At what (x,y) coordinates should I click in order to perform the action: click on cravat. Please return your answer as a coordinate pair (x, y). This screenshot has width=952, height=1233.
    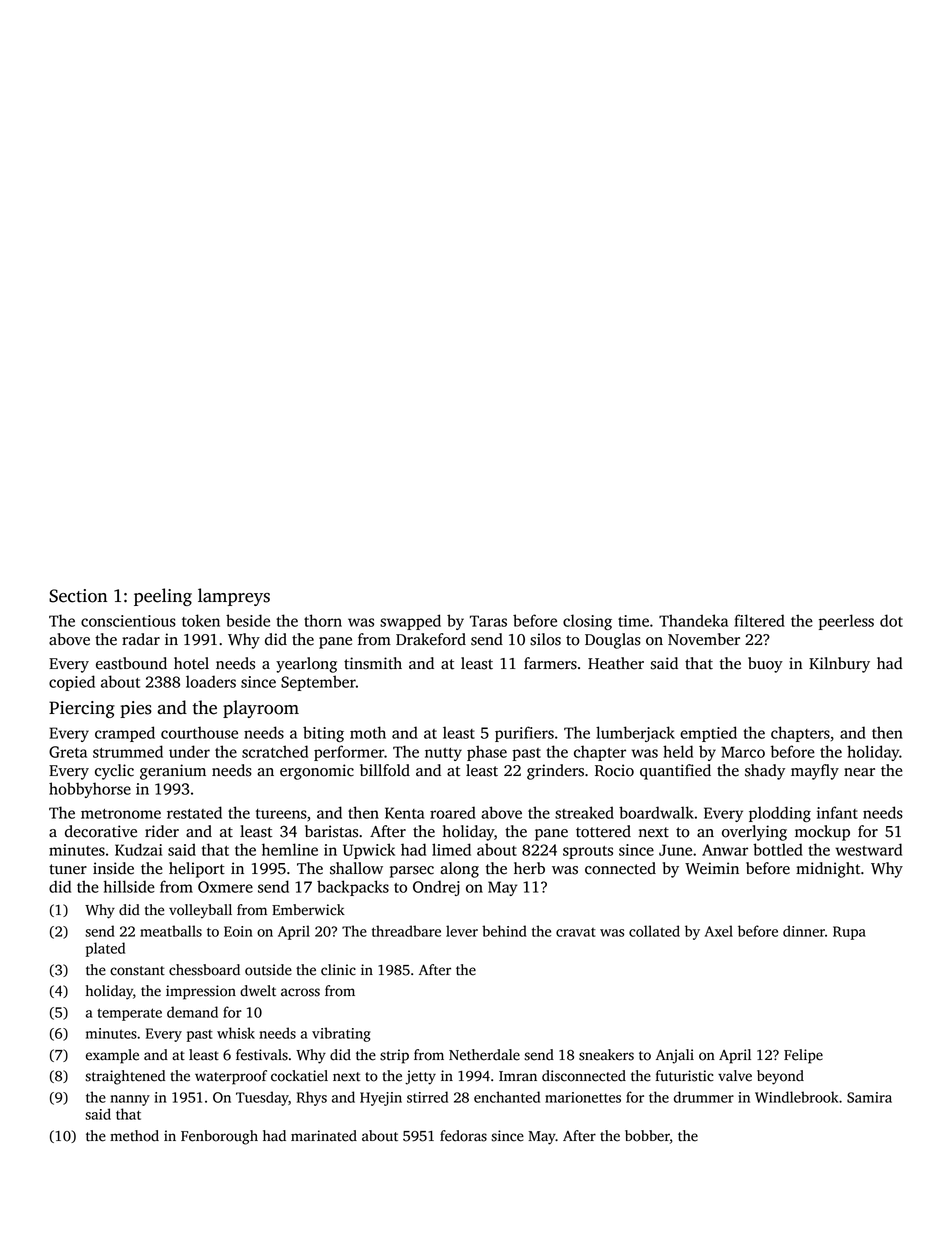
    Looking at the image, I should click on (576, 932).
